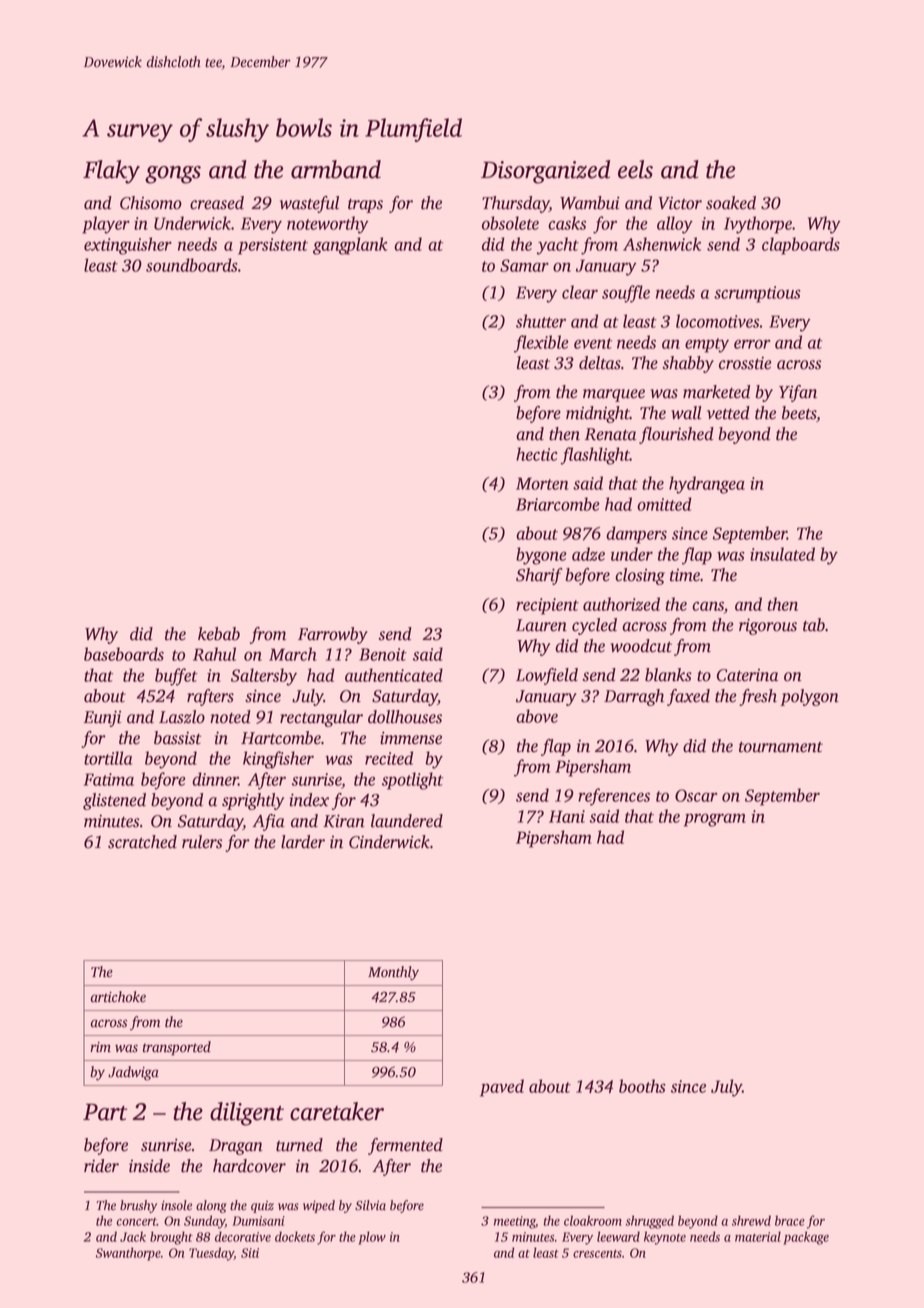 This document has width=924, height=1308. I want to click on armband, so click(336, 169).
